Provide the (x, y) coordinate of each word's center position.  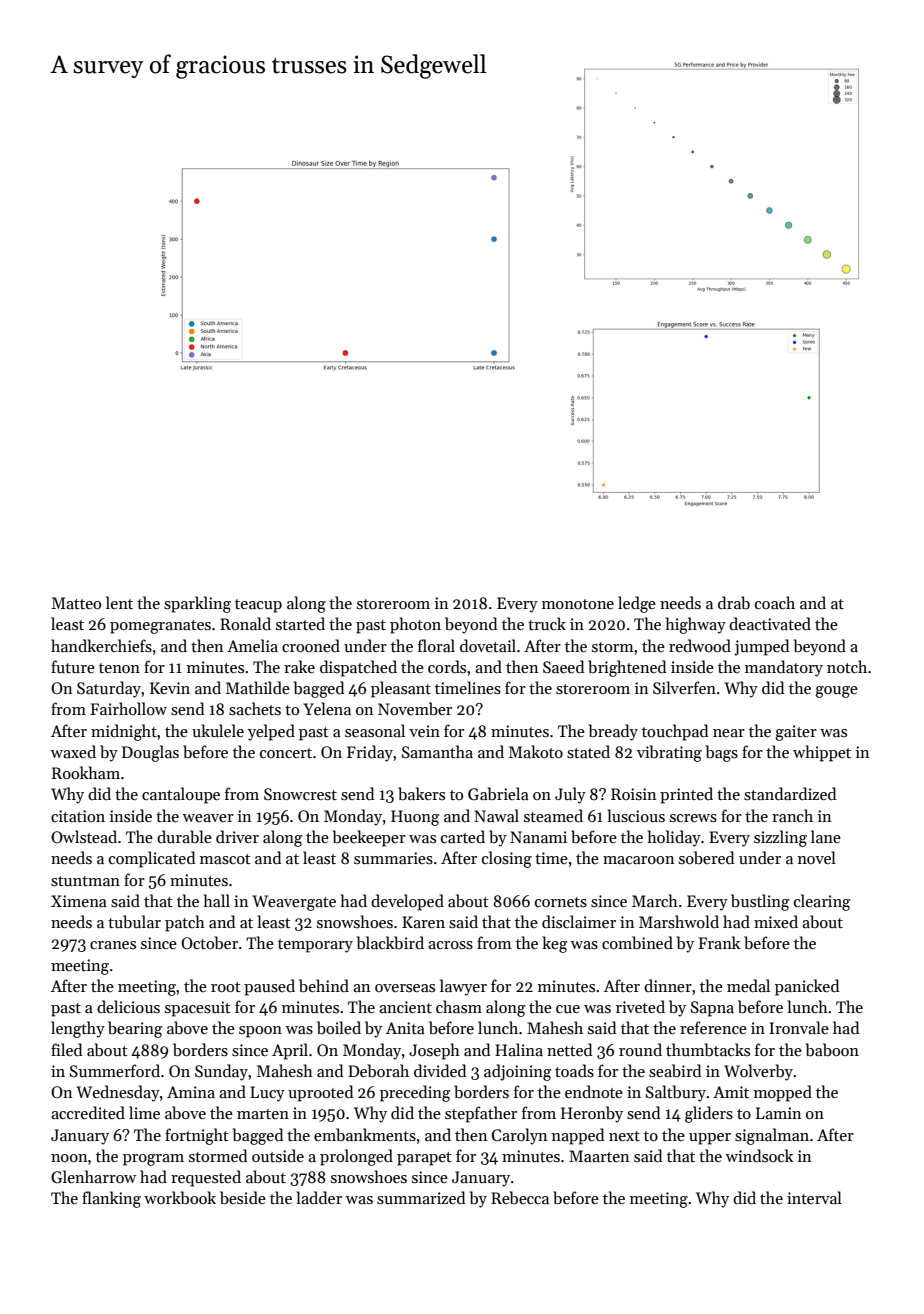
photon (415, 625)
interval (814, 1197)
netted (569, 1049)
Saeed (563, 666)
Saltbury (676, 1093)
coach (775, 602)
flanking (111, 1199)
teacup (258, 606)
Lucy (267, 1094)
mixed (776, 921)
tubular (134, 921)
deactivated (770, 623)
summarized (421, 1198)
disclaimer (579, 921)
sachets (255, 709)
